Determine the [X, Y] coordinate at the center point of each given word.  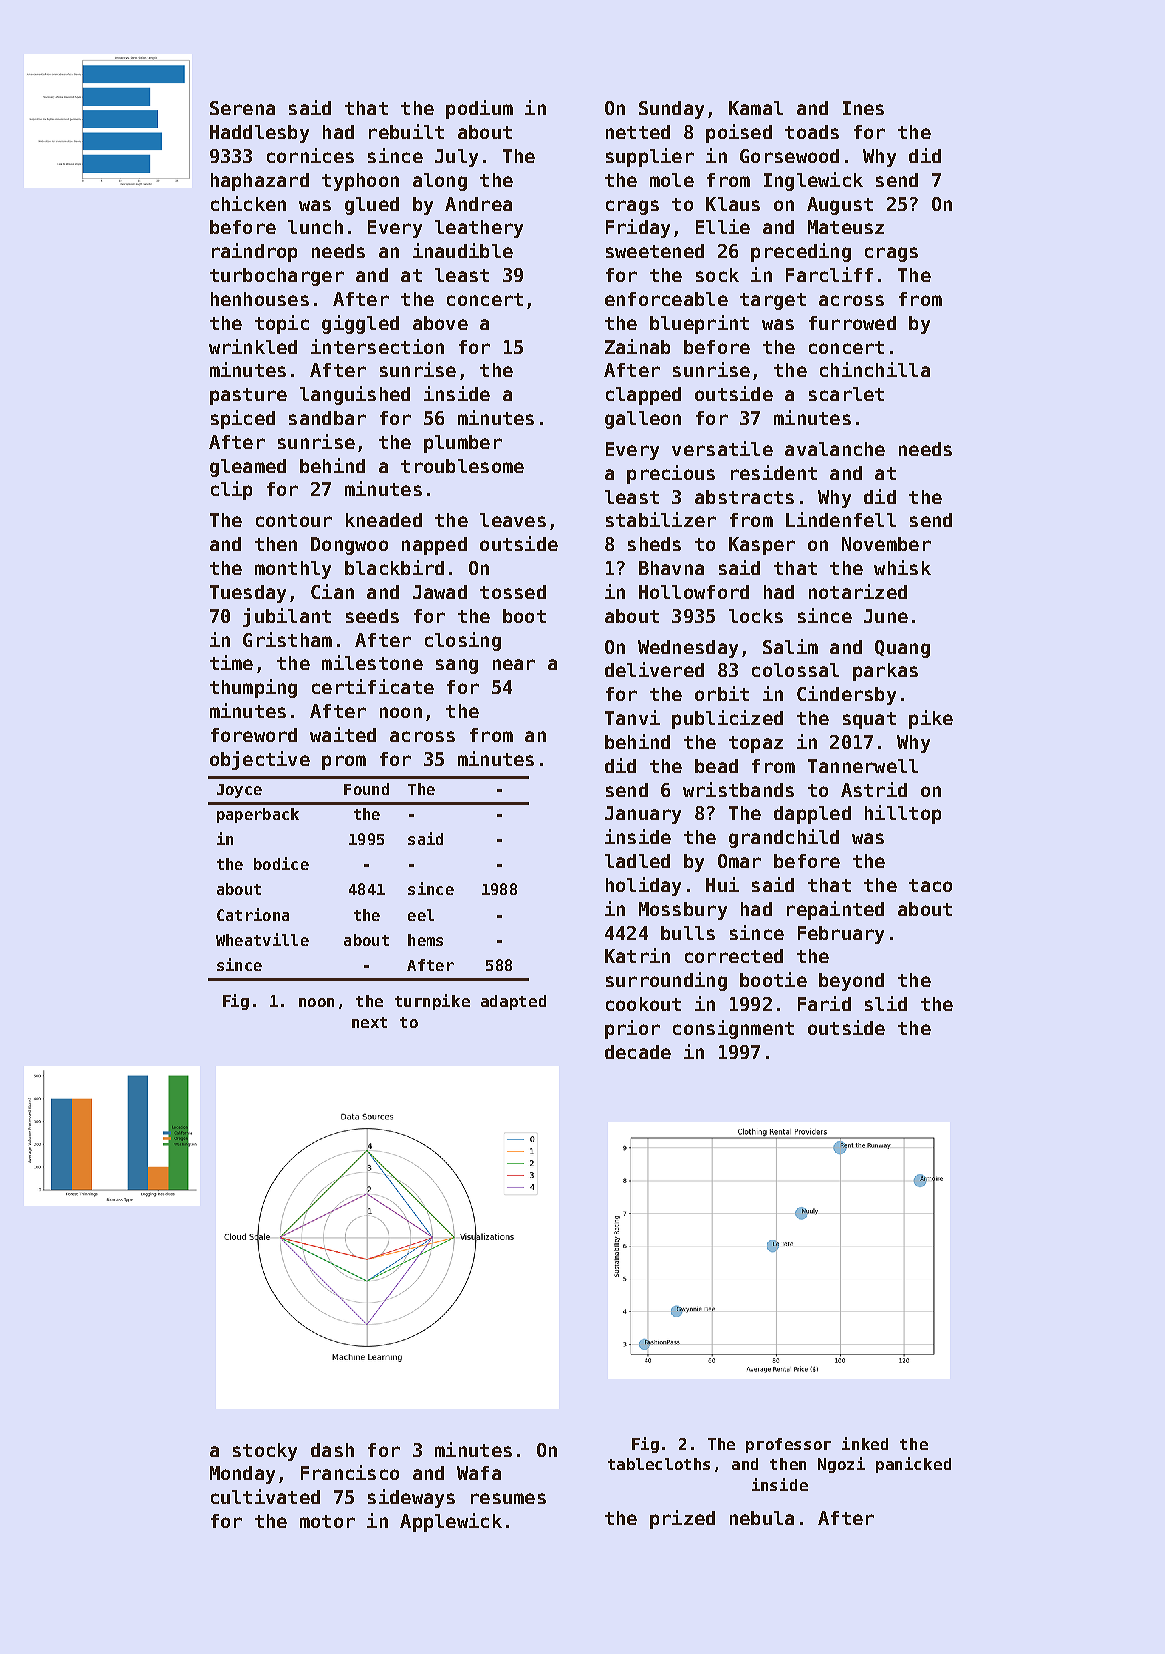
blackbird [394, 567]
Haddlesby [259, 134]
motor [327, 1521]
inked [865, 1443]
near [514, 664]
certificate [373, 686]
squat [869, 720]
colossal [795, 670]
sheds [654, 544]
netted [638, 132]
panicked [913, 1465]
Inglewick [813, 181]
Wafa [479, 1473]
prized [682, 1519]
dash [332, 1450]
